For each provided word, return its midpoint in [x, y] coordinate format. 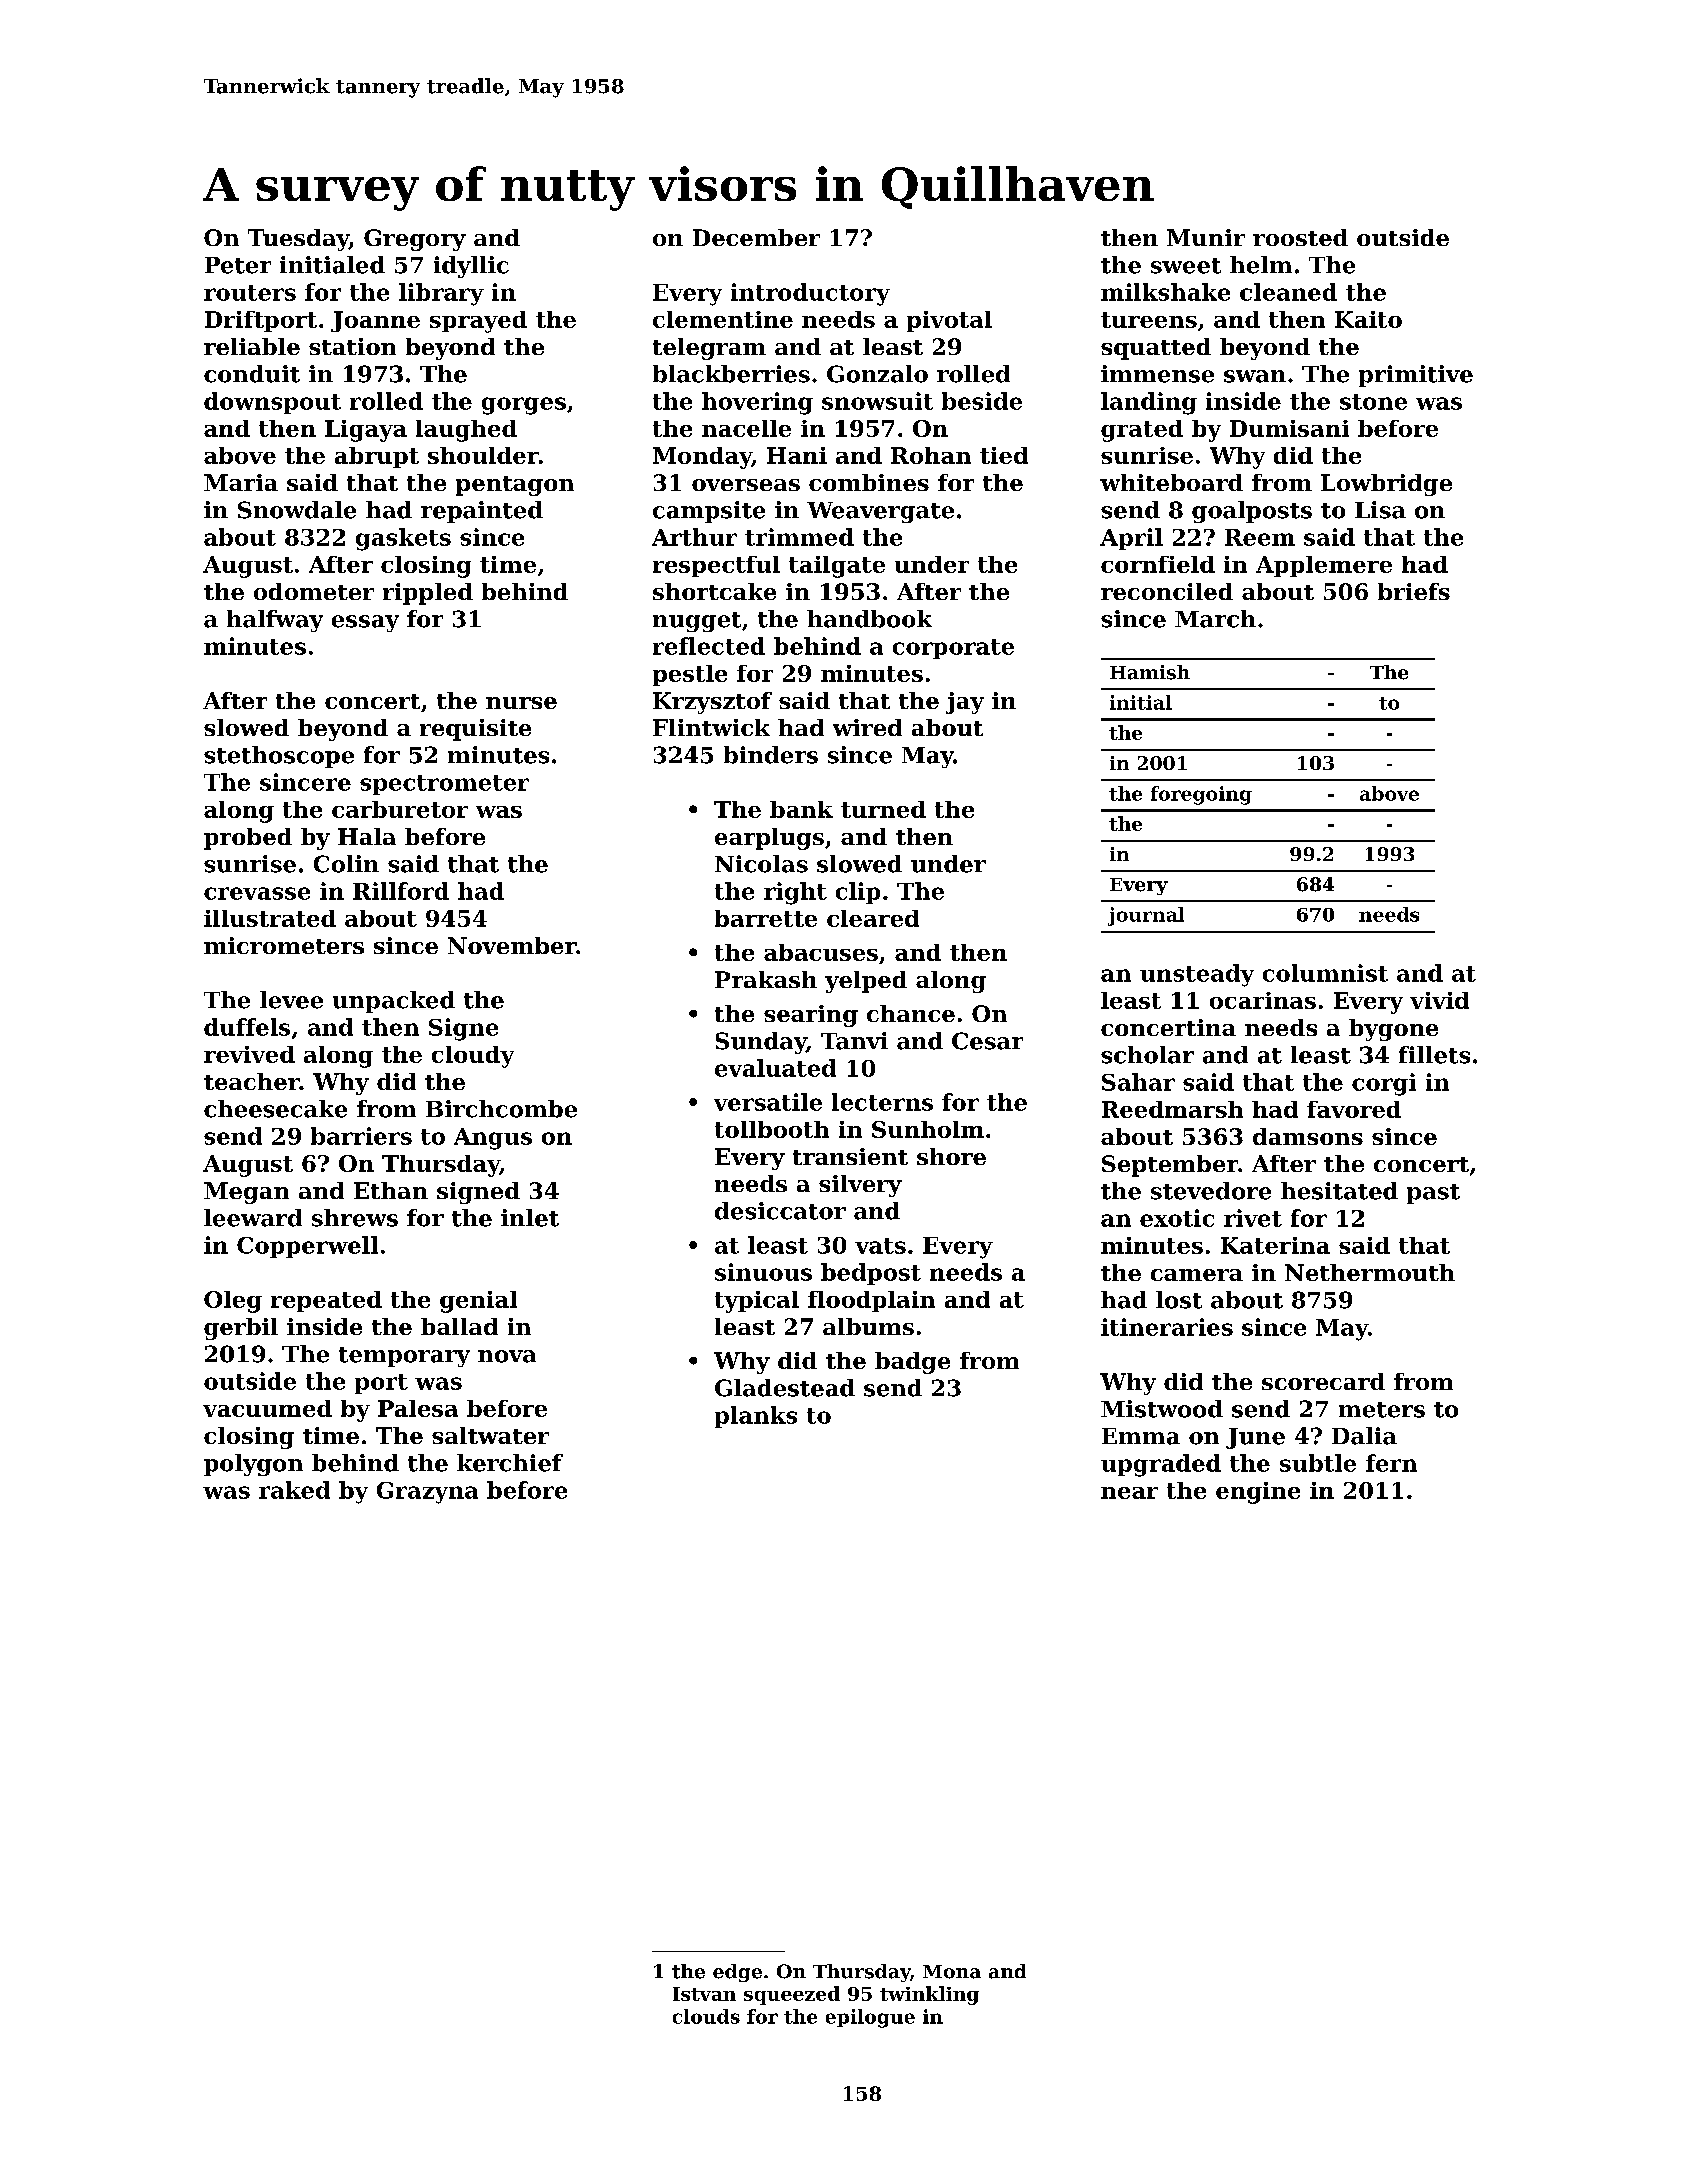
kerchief [510, 1463]
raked [294, 1490]
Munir [1206, 237]
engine [1258, 1493]
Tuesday [298, 240]
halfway [275, 621]
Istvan [704, 1994]
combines [869, 482]
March [1215, 619]
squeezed [792, 1995]
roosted [1300, 237]
